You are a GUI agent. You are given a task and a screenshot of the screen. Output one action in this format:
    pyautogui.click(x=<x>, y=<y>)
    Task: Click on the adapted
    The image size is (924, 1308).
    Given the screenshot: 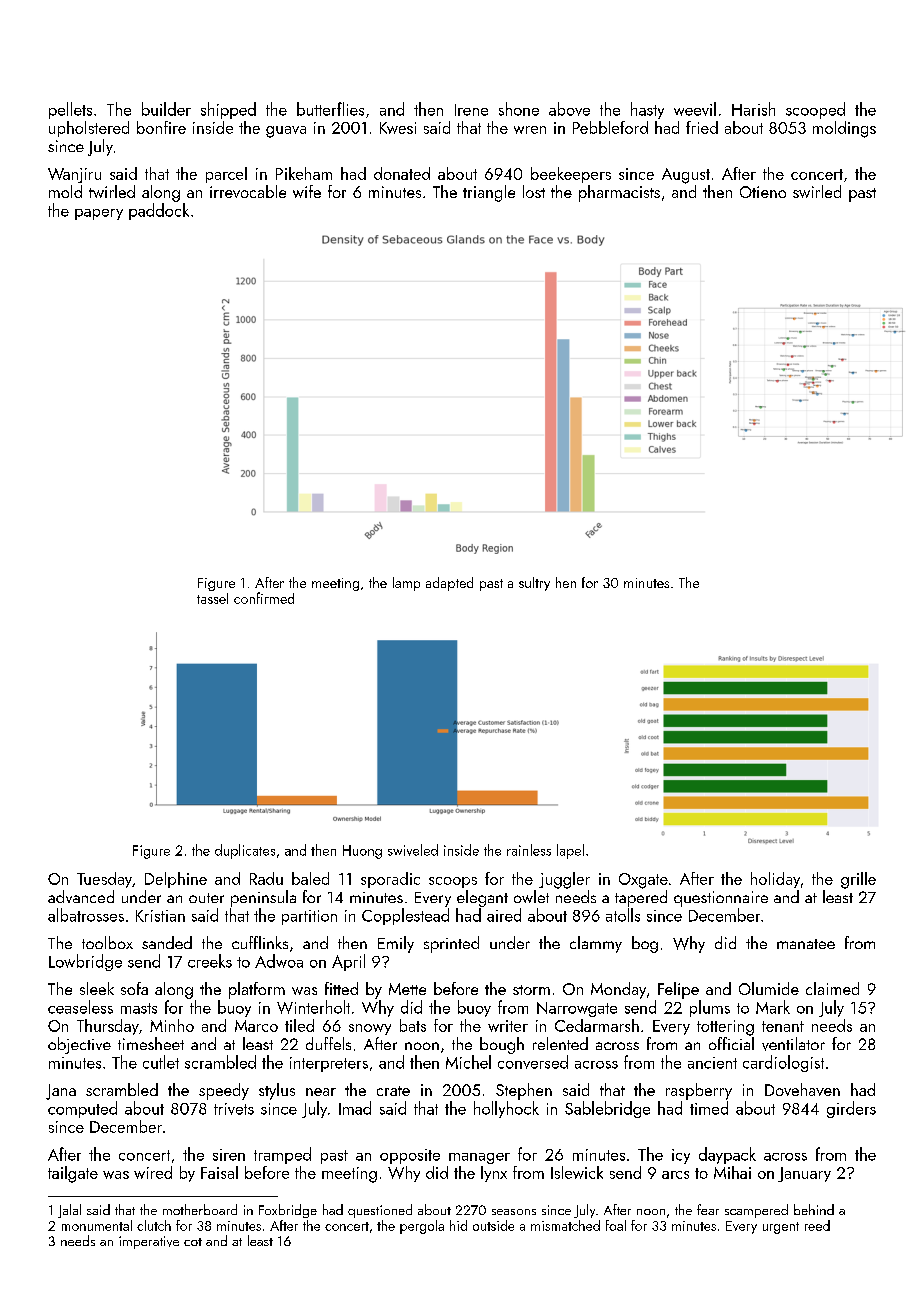 What is the action you would take?
    pyautogui.click(x=449, y=584)
